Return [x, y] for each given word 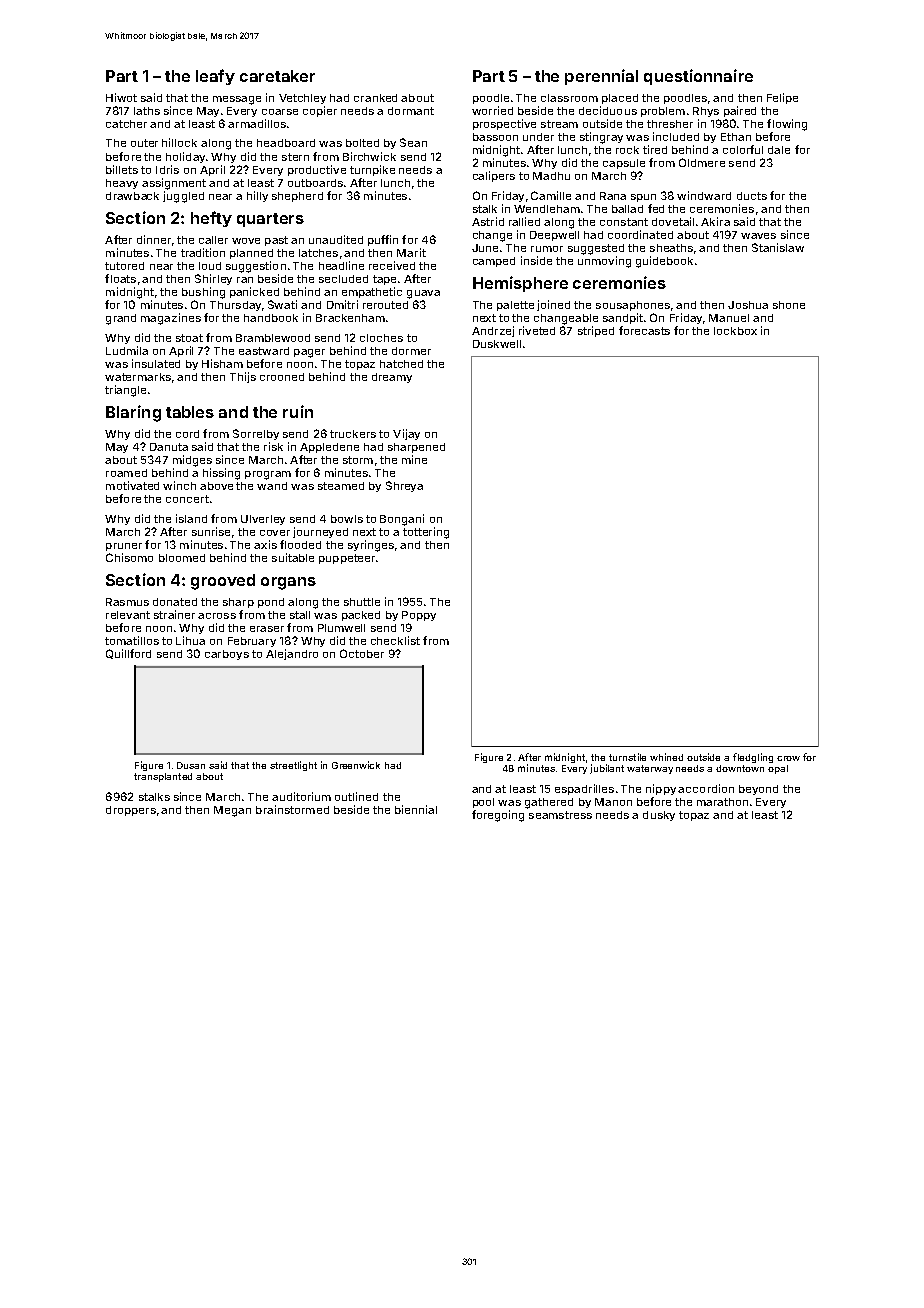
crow [788, 758]
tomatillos [132, 640]
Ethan [736, 137]
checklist [395, 640]
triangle [125, 391]
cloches [381, 338]
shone [789, 305]
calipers [494, 176]
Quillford [128, 654]
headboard [286, 143]
